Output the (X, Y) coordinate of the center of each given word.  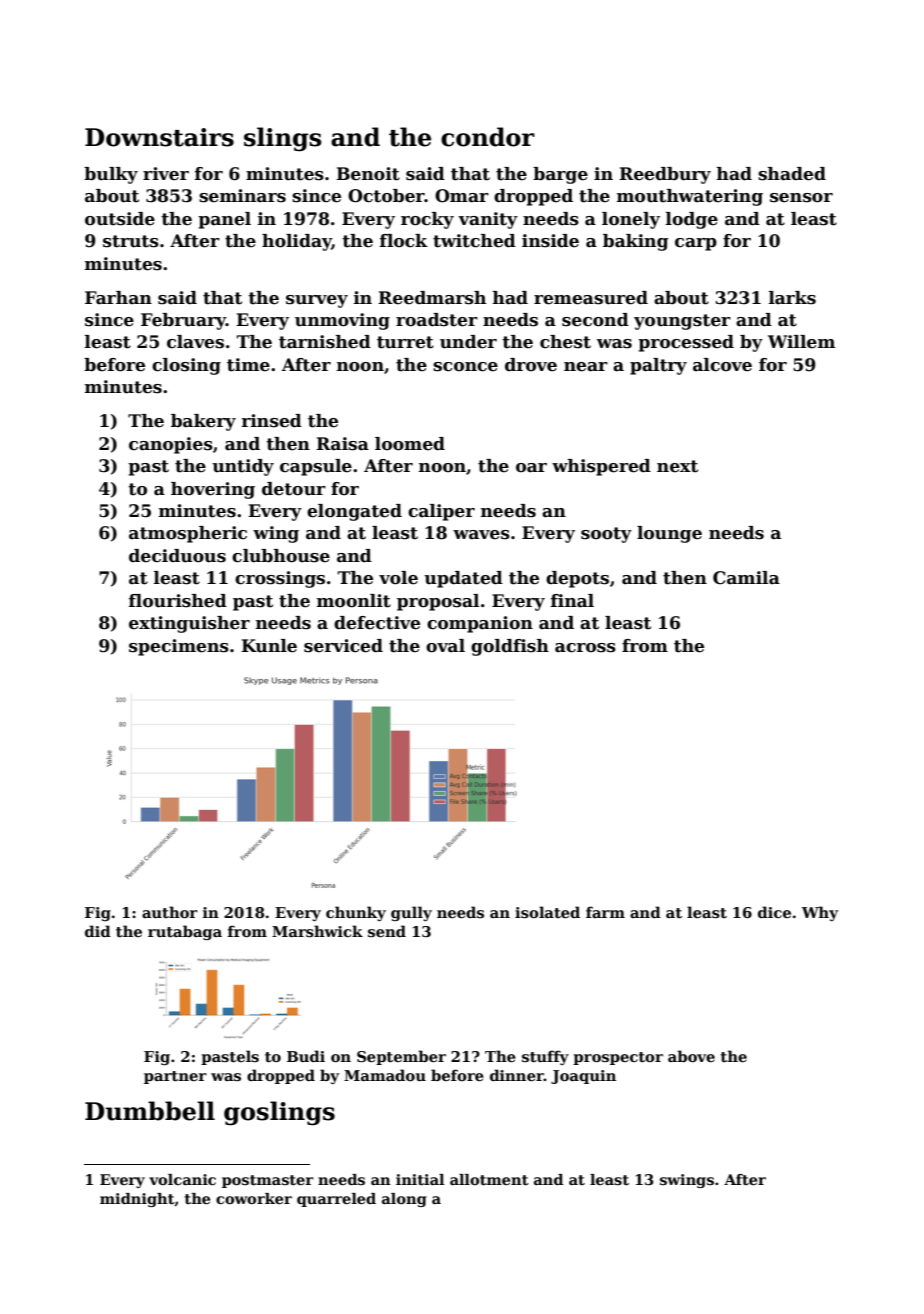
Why (820, 913)
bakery (203, 422)
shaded (792, 174)
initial (420, 1179)
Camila (746, 578)
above (691, 1056)
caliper (441, 512)
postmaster (267, 1181)
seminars (242, 196)
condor (488, 137)
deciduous (177, 556)
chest (565, 342)
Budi (306, 1056)
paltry (658, 366)
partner (175, 1077)
